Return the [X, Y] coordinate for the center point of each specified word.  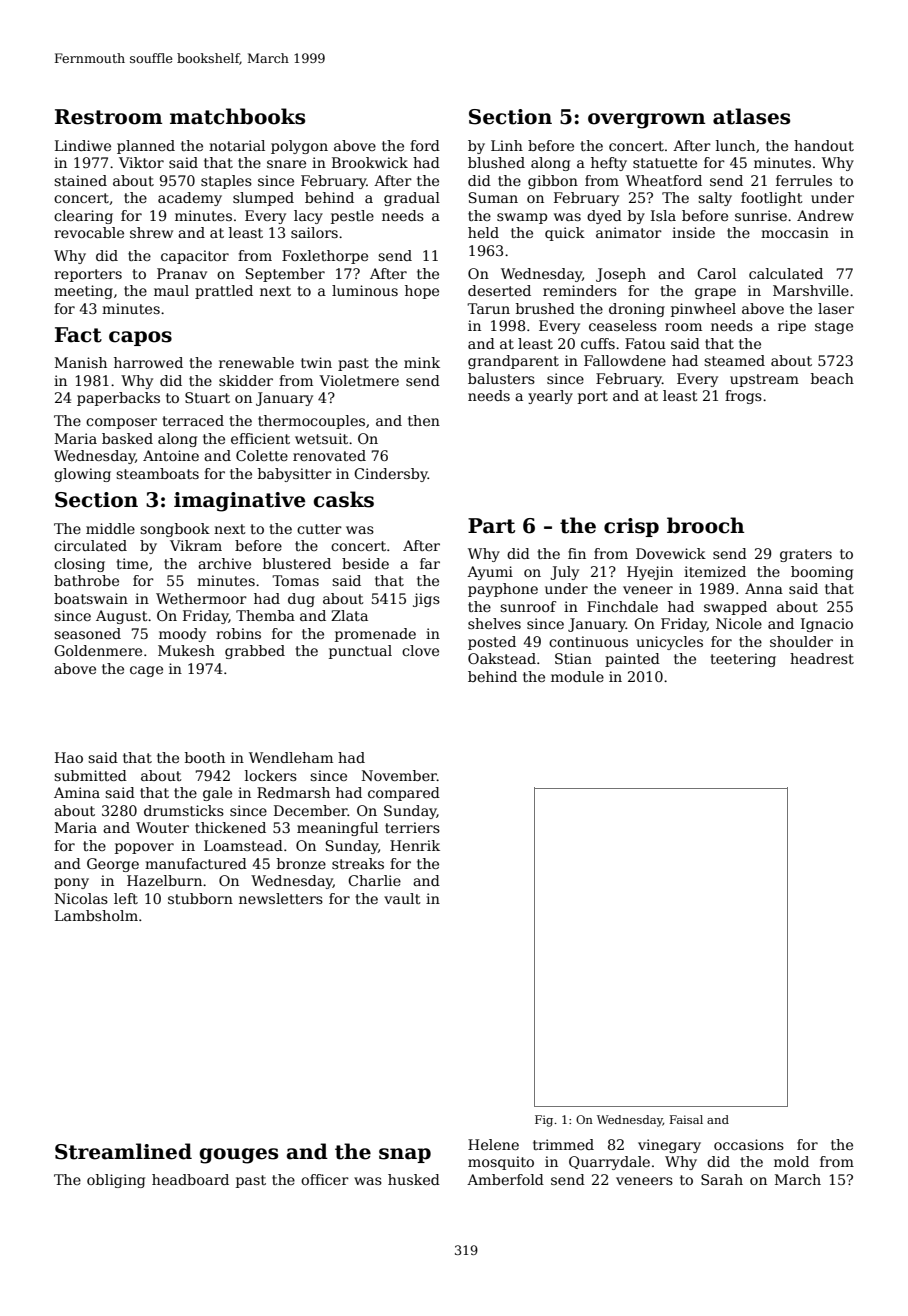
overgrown [646, 121]
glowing [82, 475]
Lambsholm [96, 915]
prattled [224, 292]
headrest [822, 658]
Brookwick [370, 162]
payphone [503, 590]
